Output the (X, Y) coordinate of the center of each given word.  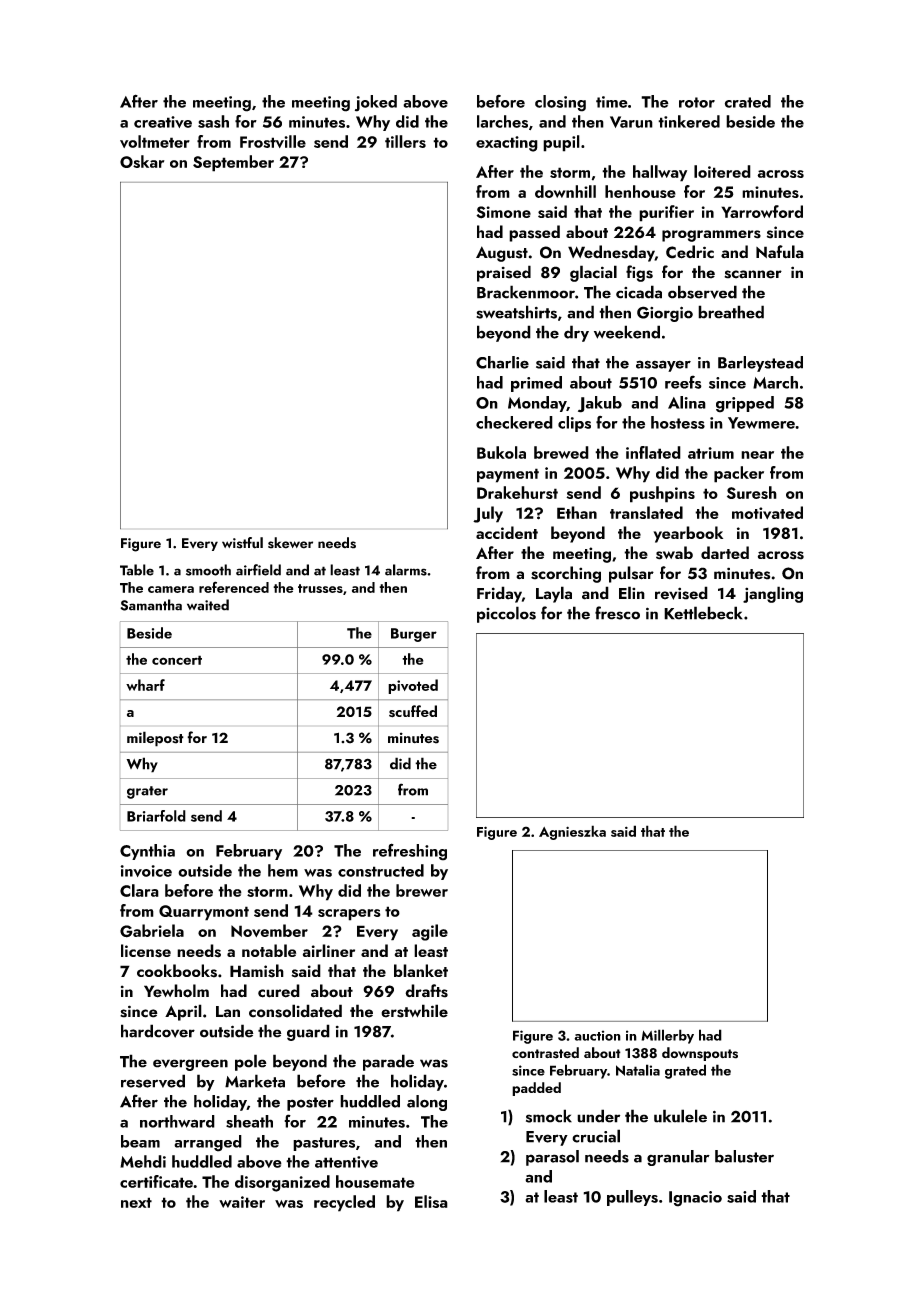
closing (560, 103)
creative (163, 122)
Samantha (151, 605)
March (775, 382)
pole (251, 1062)
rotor (697, 102)
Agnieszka (572, 832)
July (488, 514)
